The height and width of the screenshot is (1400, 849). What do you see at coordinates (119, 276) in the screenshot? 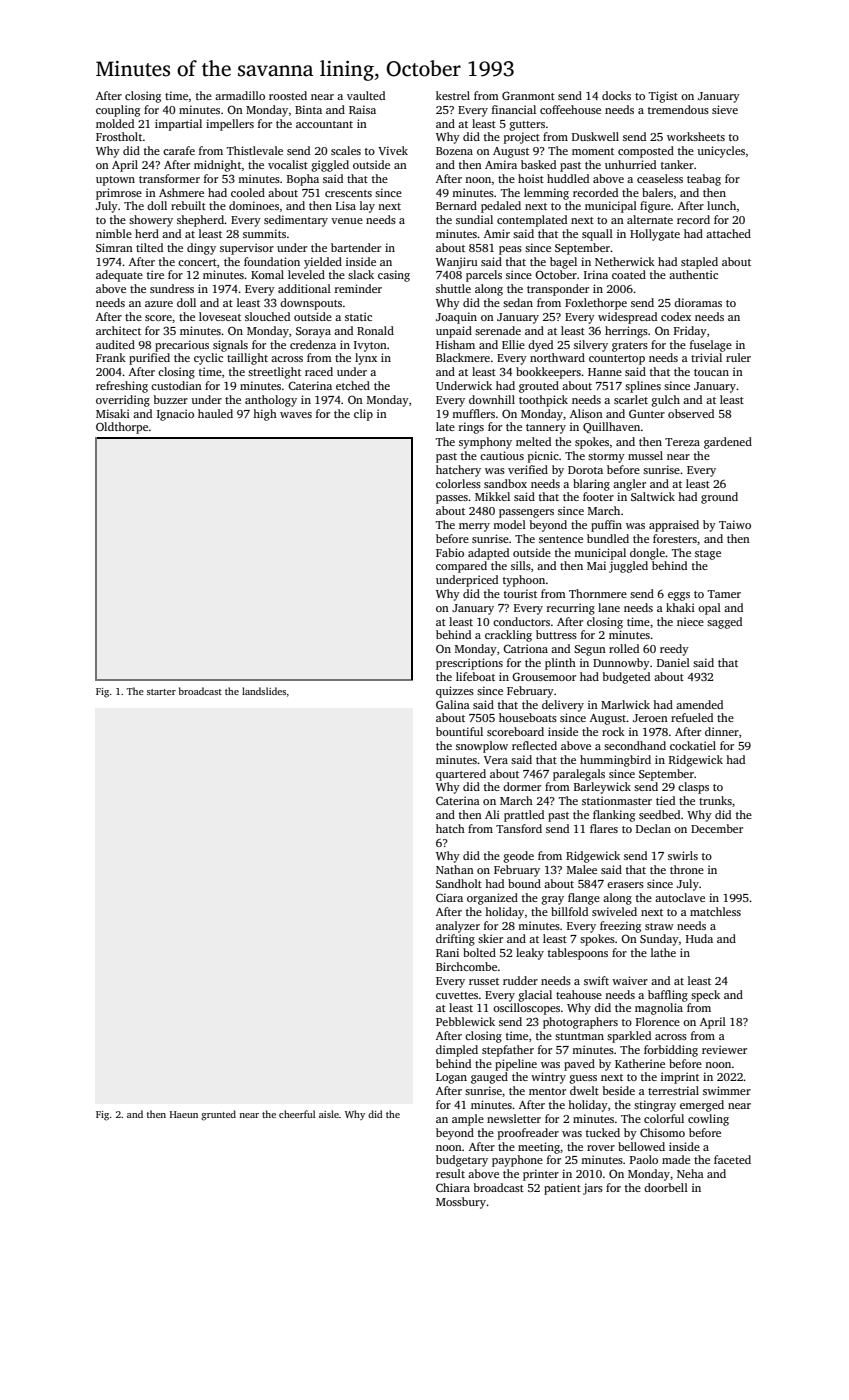
I see `adequate` at bounding box center [119, 276].
